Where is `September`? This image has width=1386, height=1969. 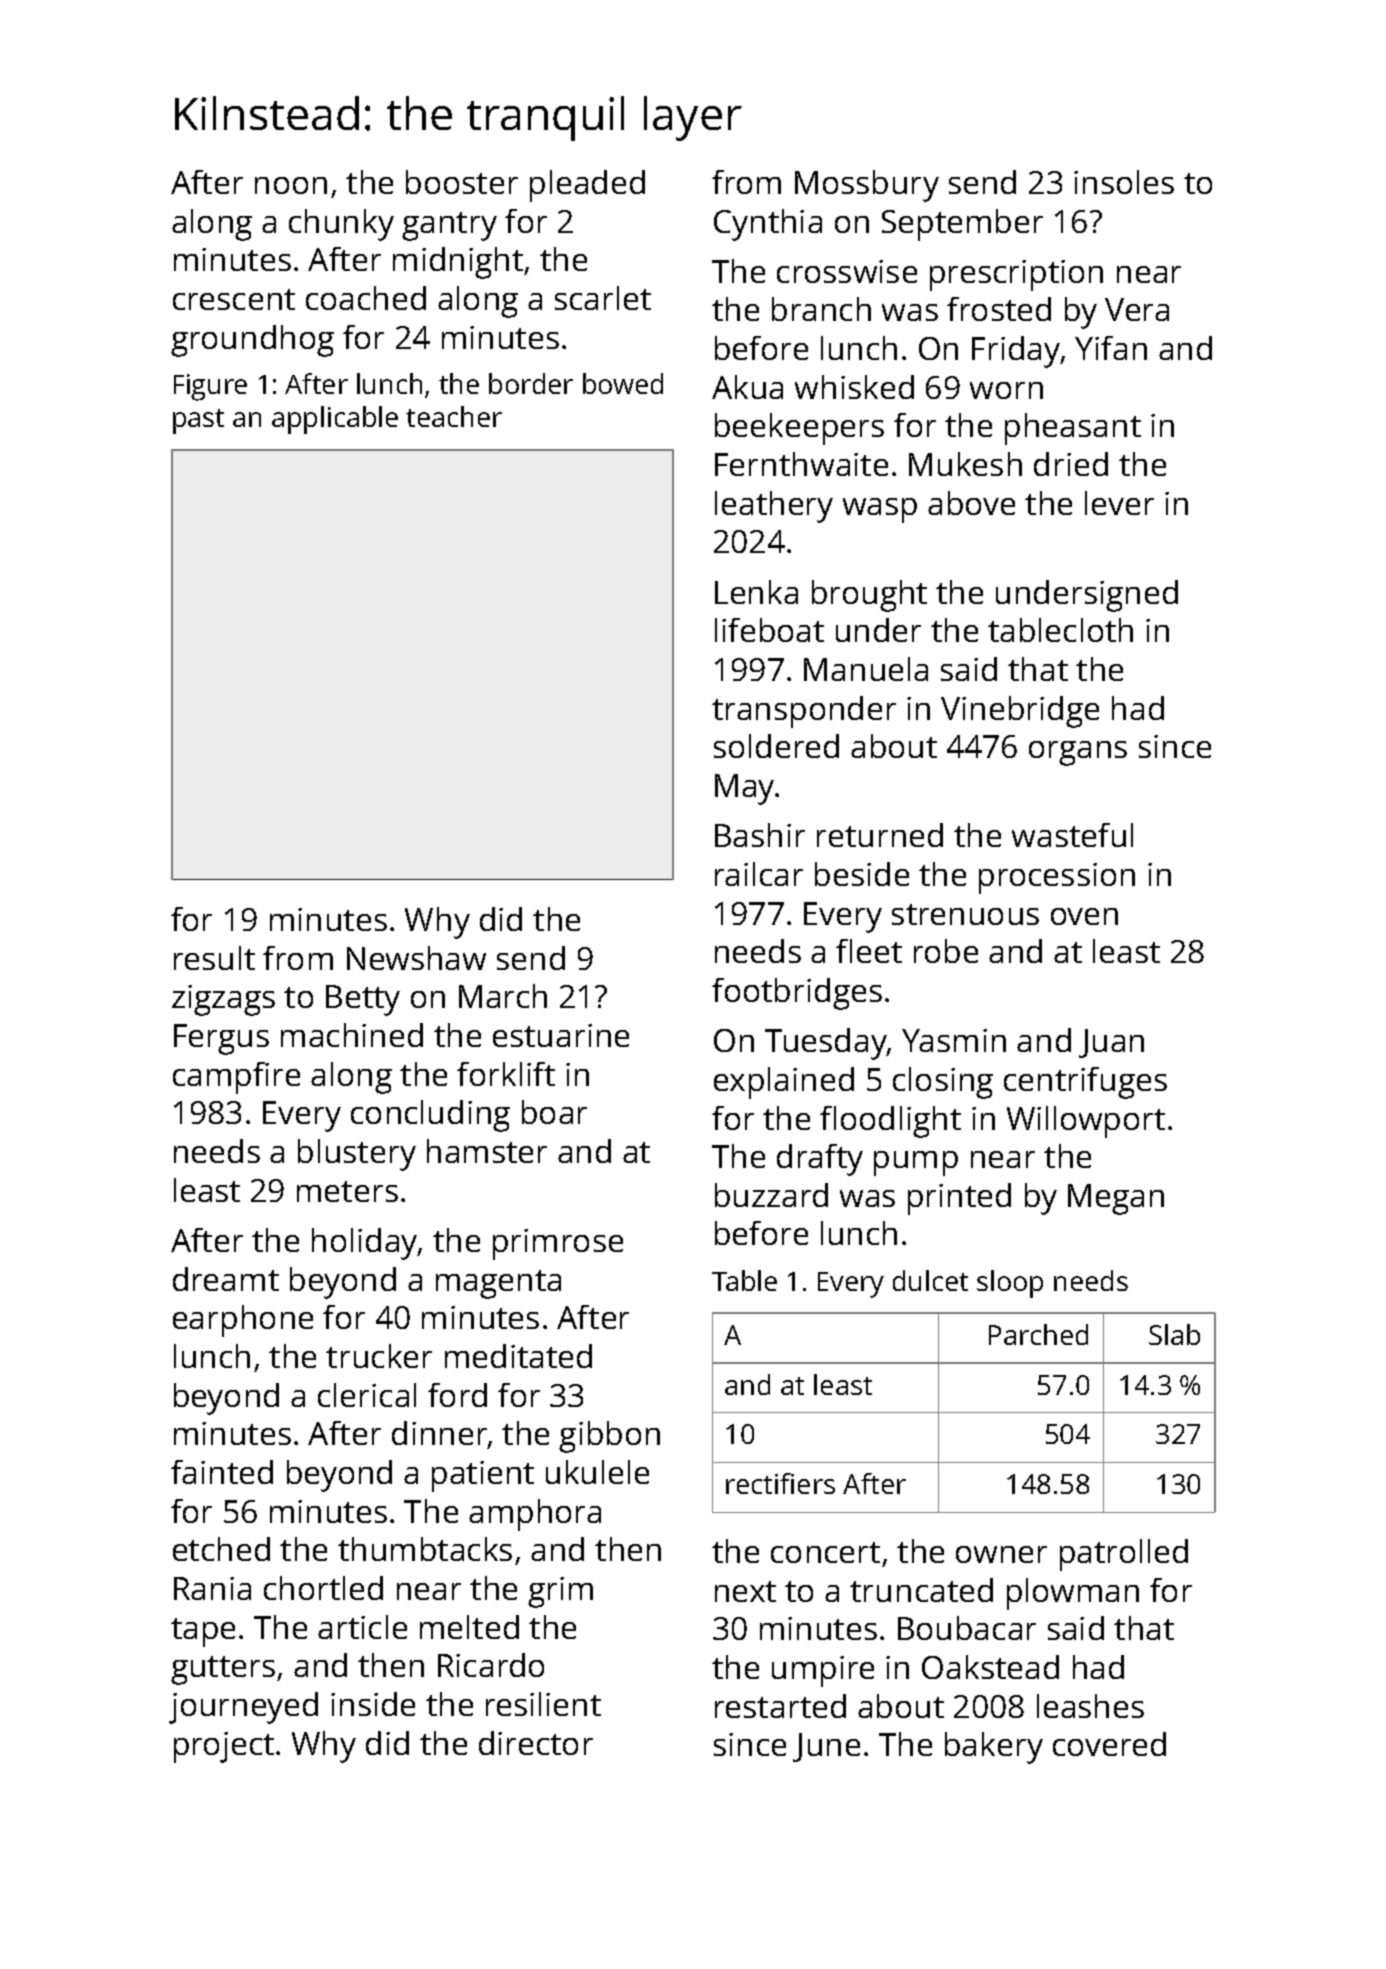 September is located at coordinates (962, 225).
